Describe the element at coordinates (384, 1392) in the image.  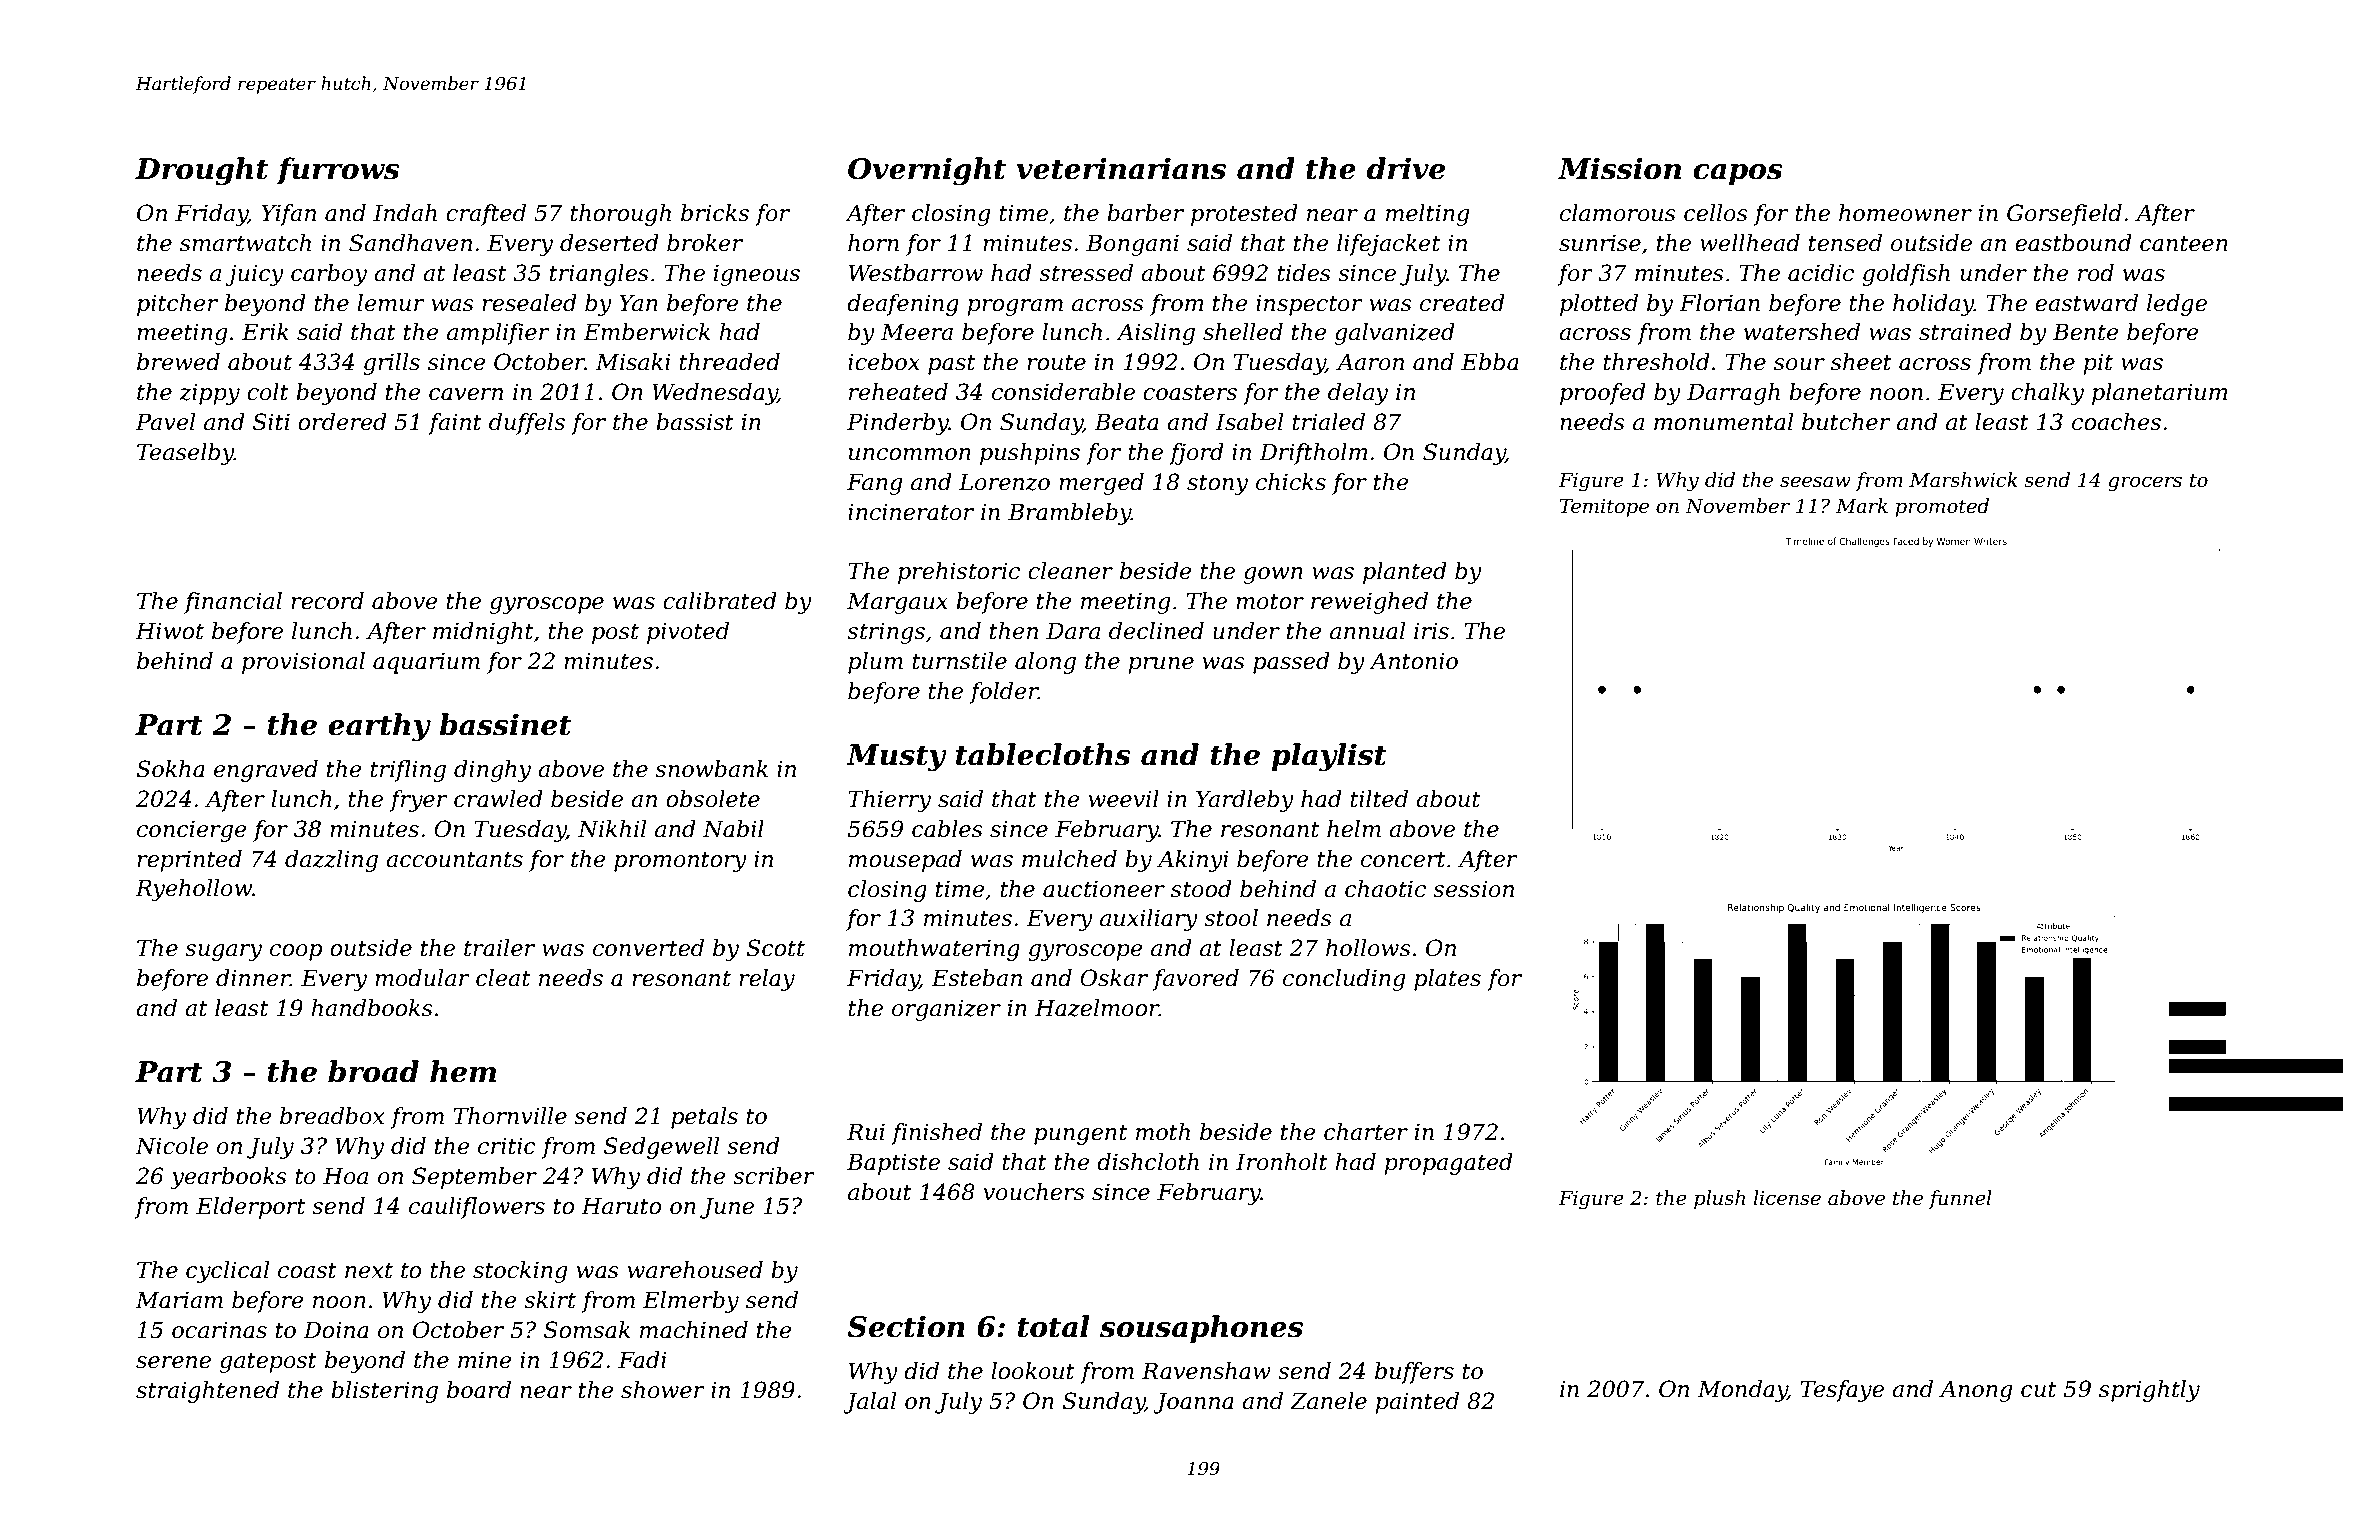
I see `blistering` at that location.
